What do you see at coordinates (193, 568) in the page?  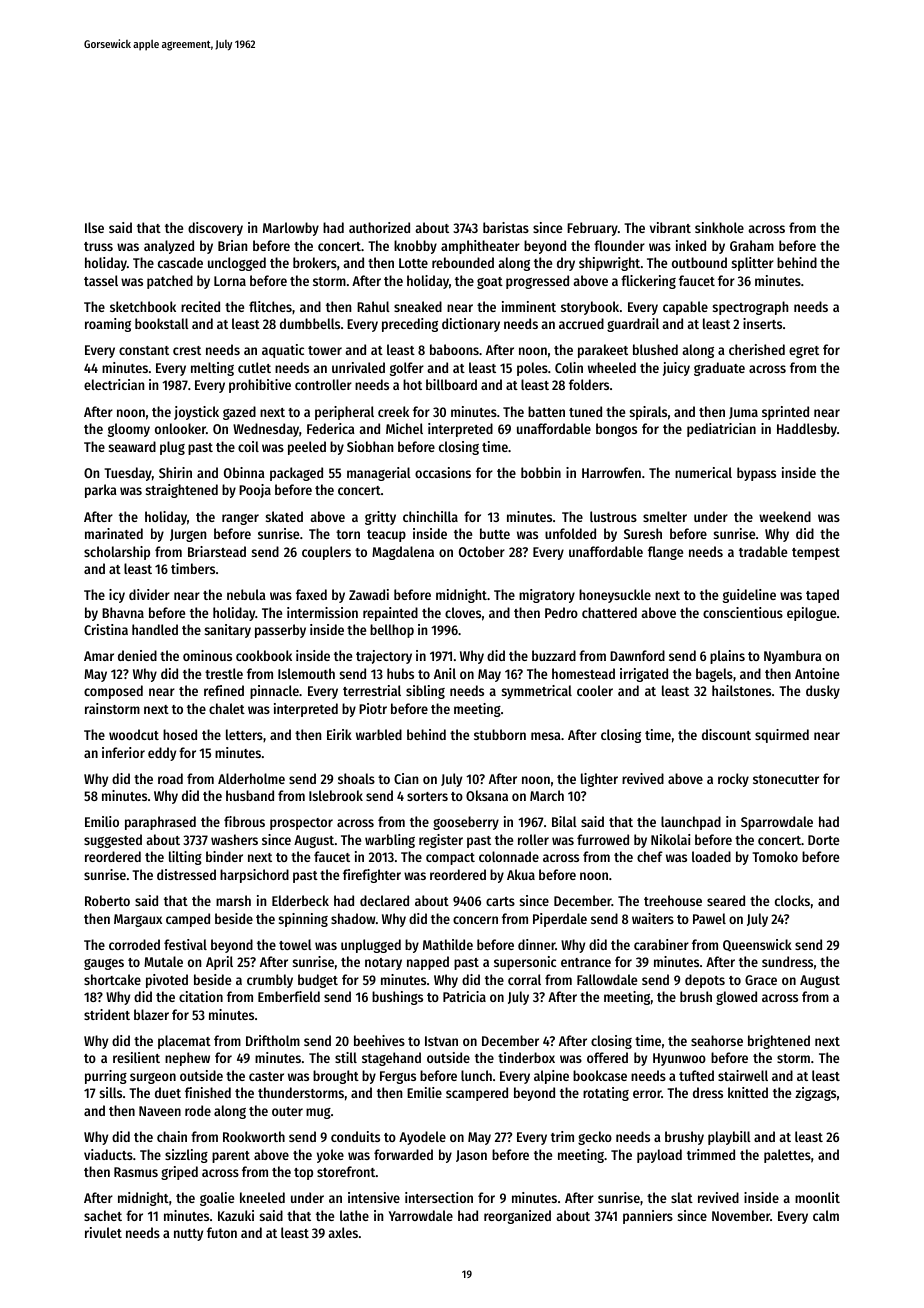 I see `timbers` at bounding box center [193, 568].
